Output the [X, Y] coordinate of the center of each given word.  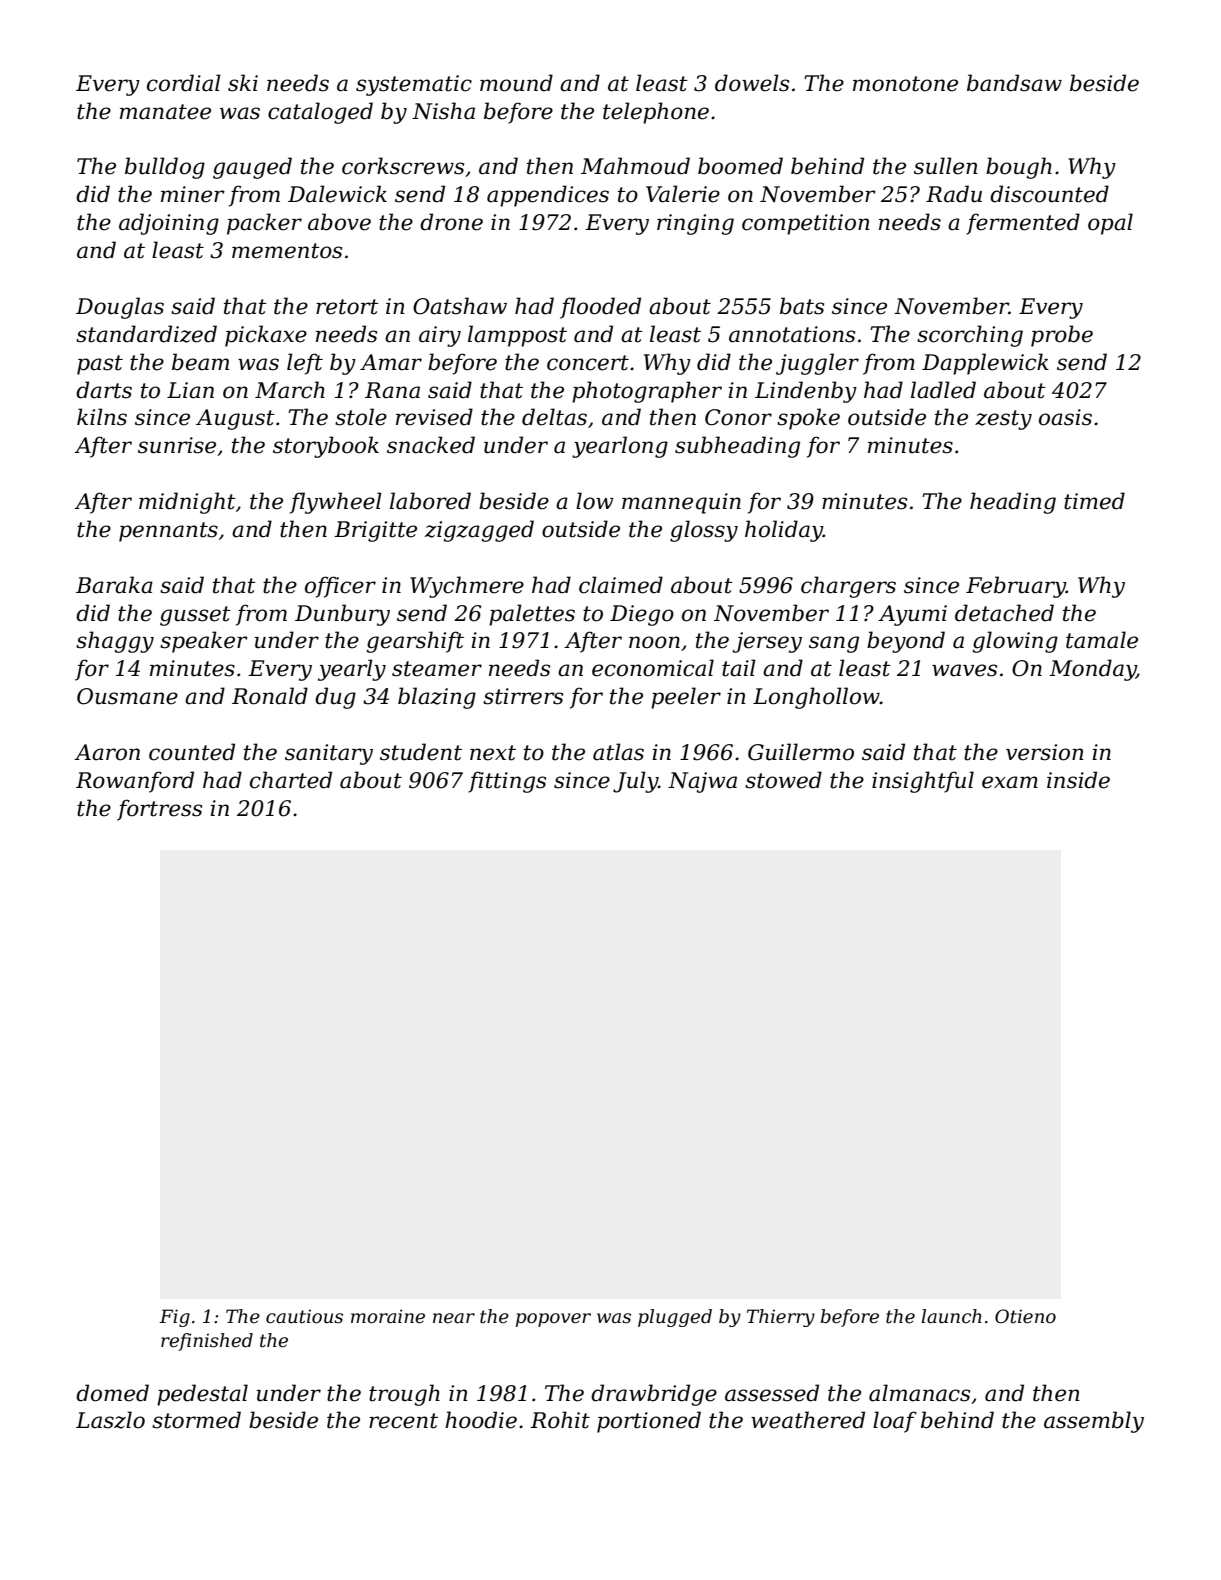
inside [1078, 780]
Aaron [107, 752]
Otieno [1025, 1316]
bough [1019, 168]
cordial [184, 83]
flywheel [336, 503]
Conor [738, 417]
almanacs [919, 1393]
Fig [174, 1318]
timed [1094, 501]
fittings [507, 782]
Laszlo [110, 1420]
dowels [752, 83]
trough [404, 1395]
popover [553, 1320]
